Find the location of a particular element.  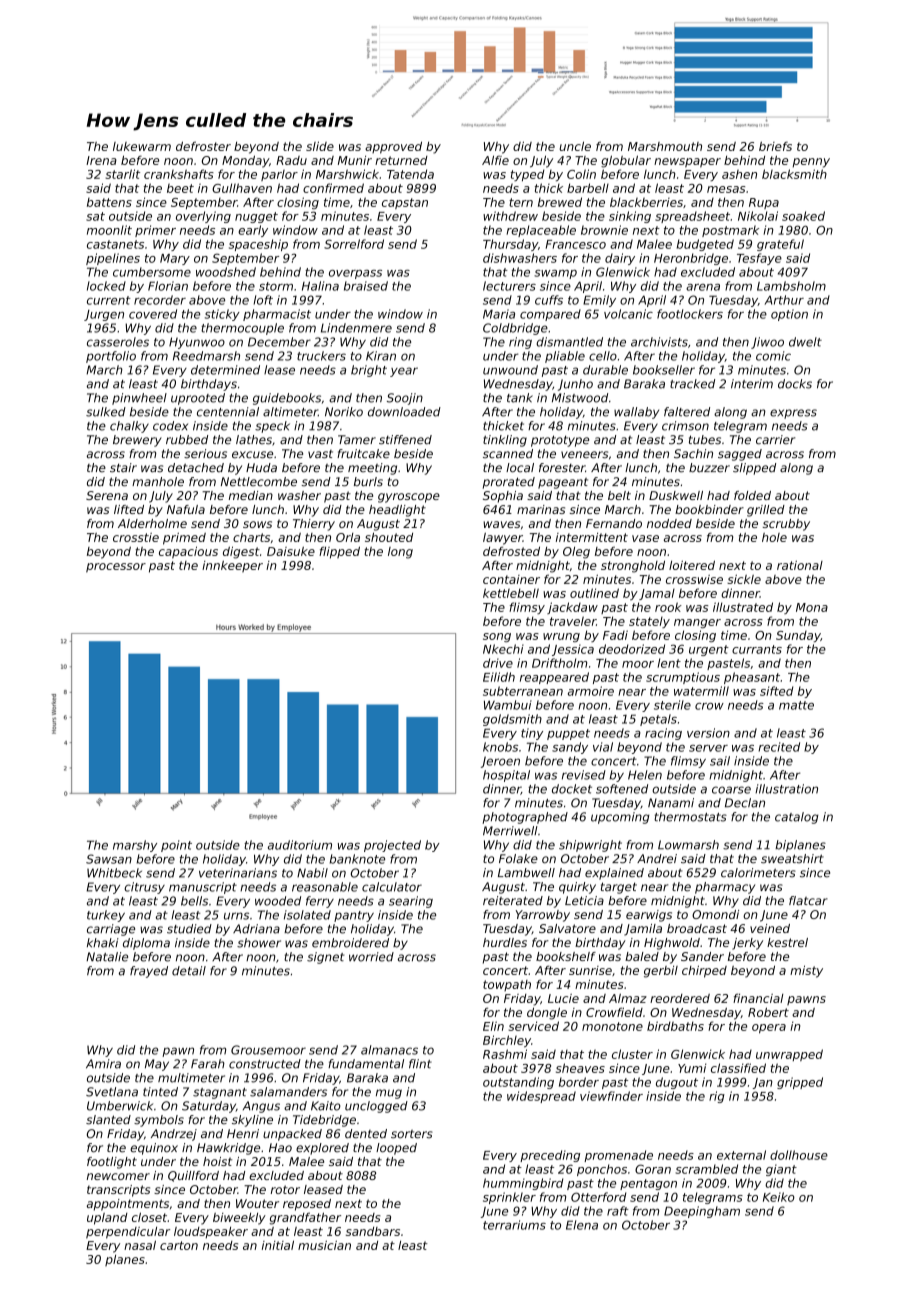

Sawsan is located at coordinates (109, 859).
